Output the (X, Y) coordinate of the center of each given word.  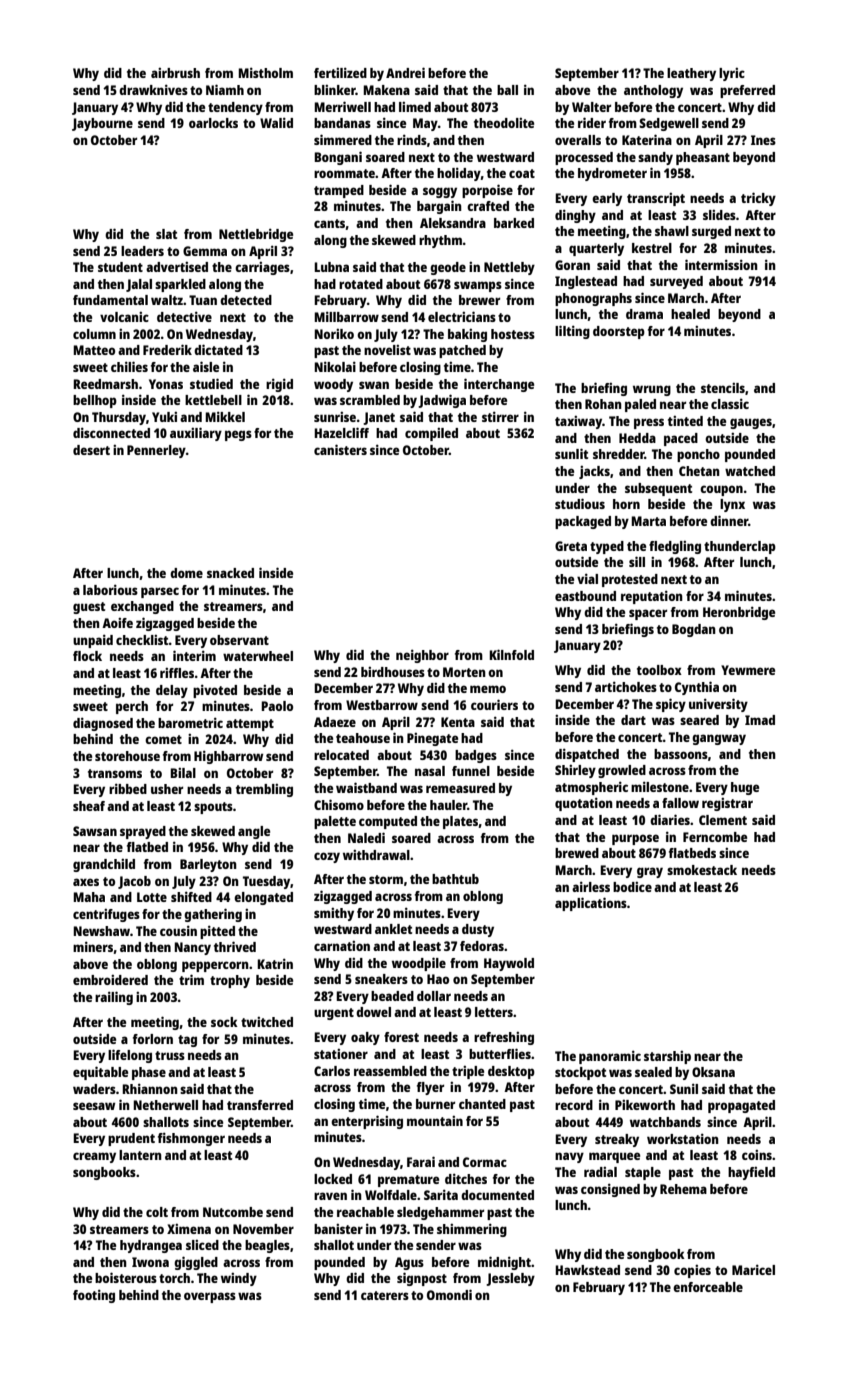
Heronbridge (739, 613)
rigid (279, 385)
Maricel (753, 1270)
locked (333, 1179)
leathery (691, 74)
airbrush (175, 73)
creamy (94, 1157)
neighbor (422, 656)
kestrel (652, 248)
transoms (115, 773)
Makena (386, 90)
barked (514, 223)
